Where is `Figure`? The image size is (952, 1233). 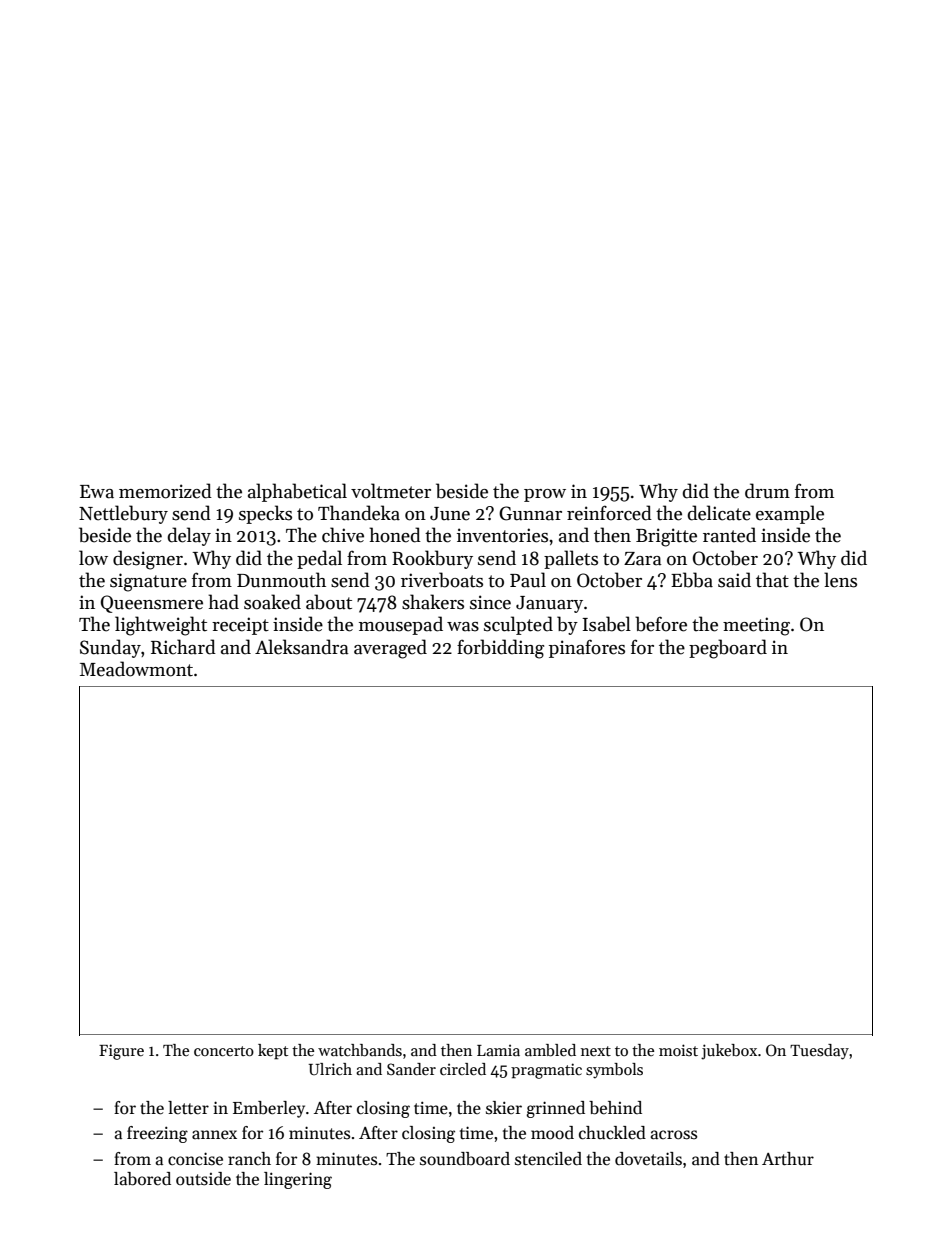
Figure is located at coordinates (121, 1052).
